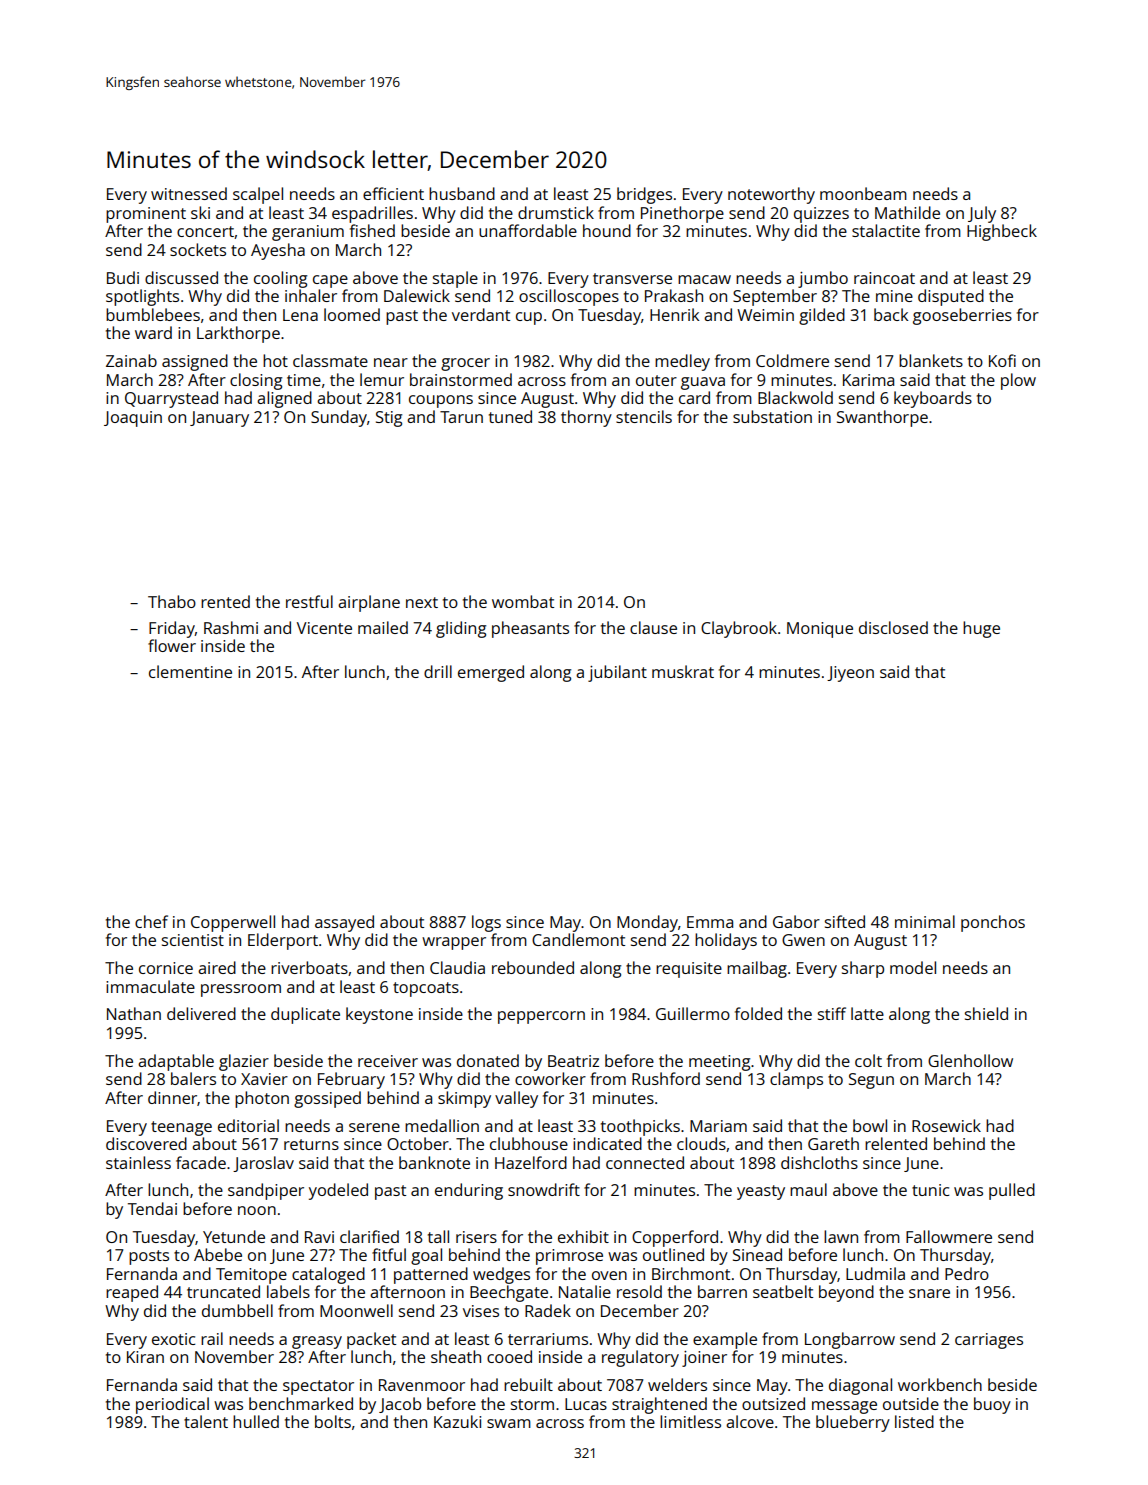 The height and width of the image is (1485, 1148). Describe the element at coordinates (509, 1423) in the image. I see `swam` at that location.
